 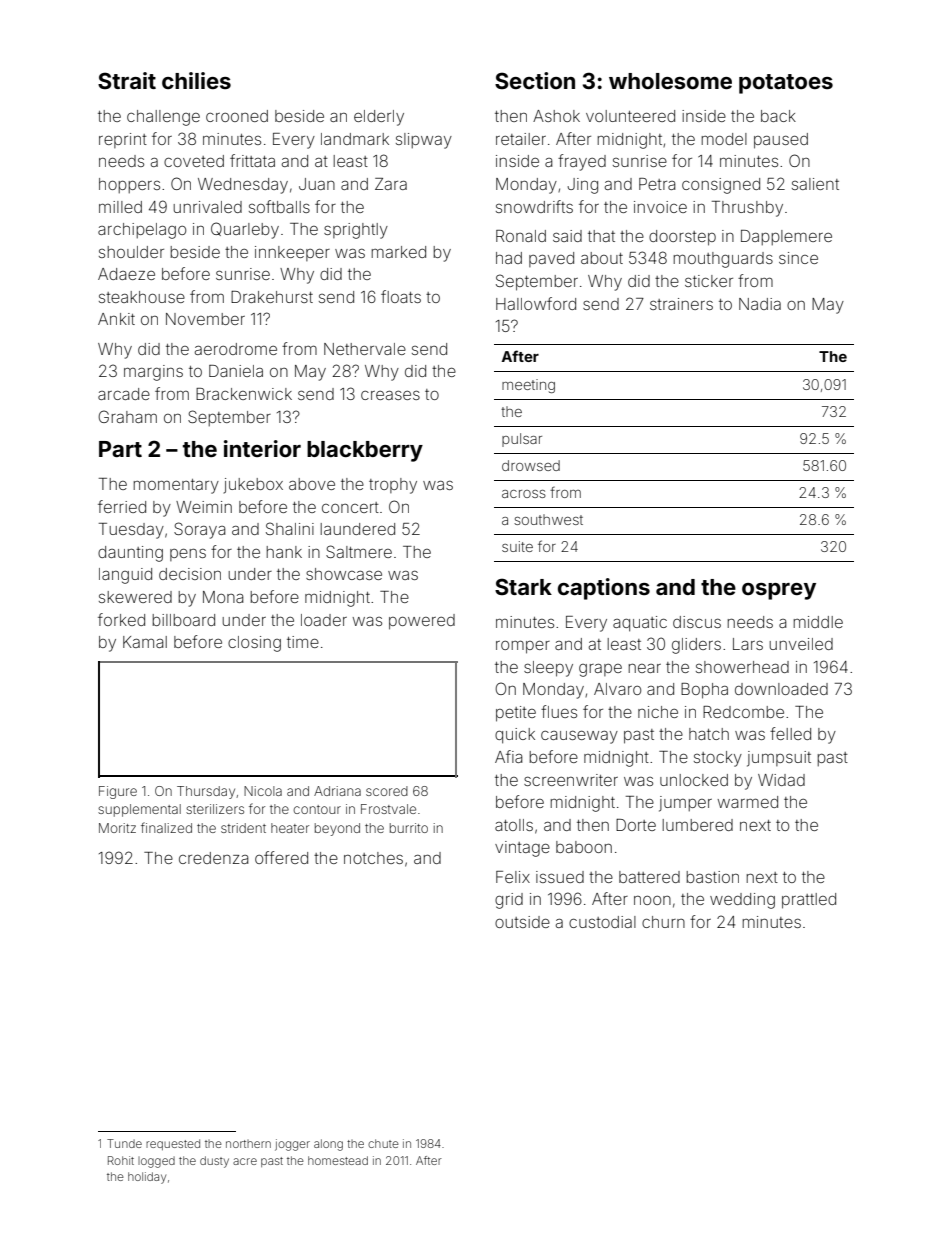 I want to click on prattled, so click(x=809, y=901).
